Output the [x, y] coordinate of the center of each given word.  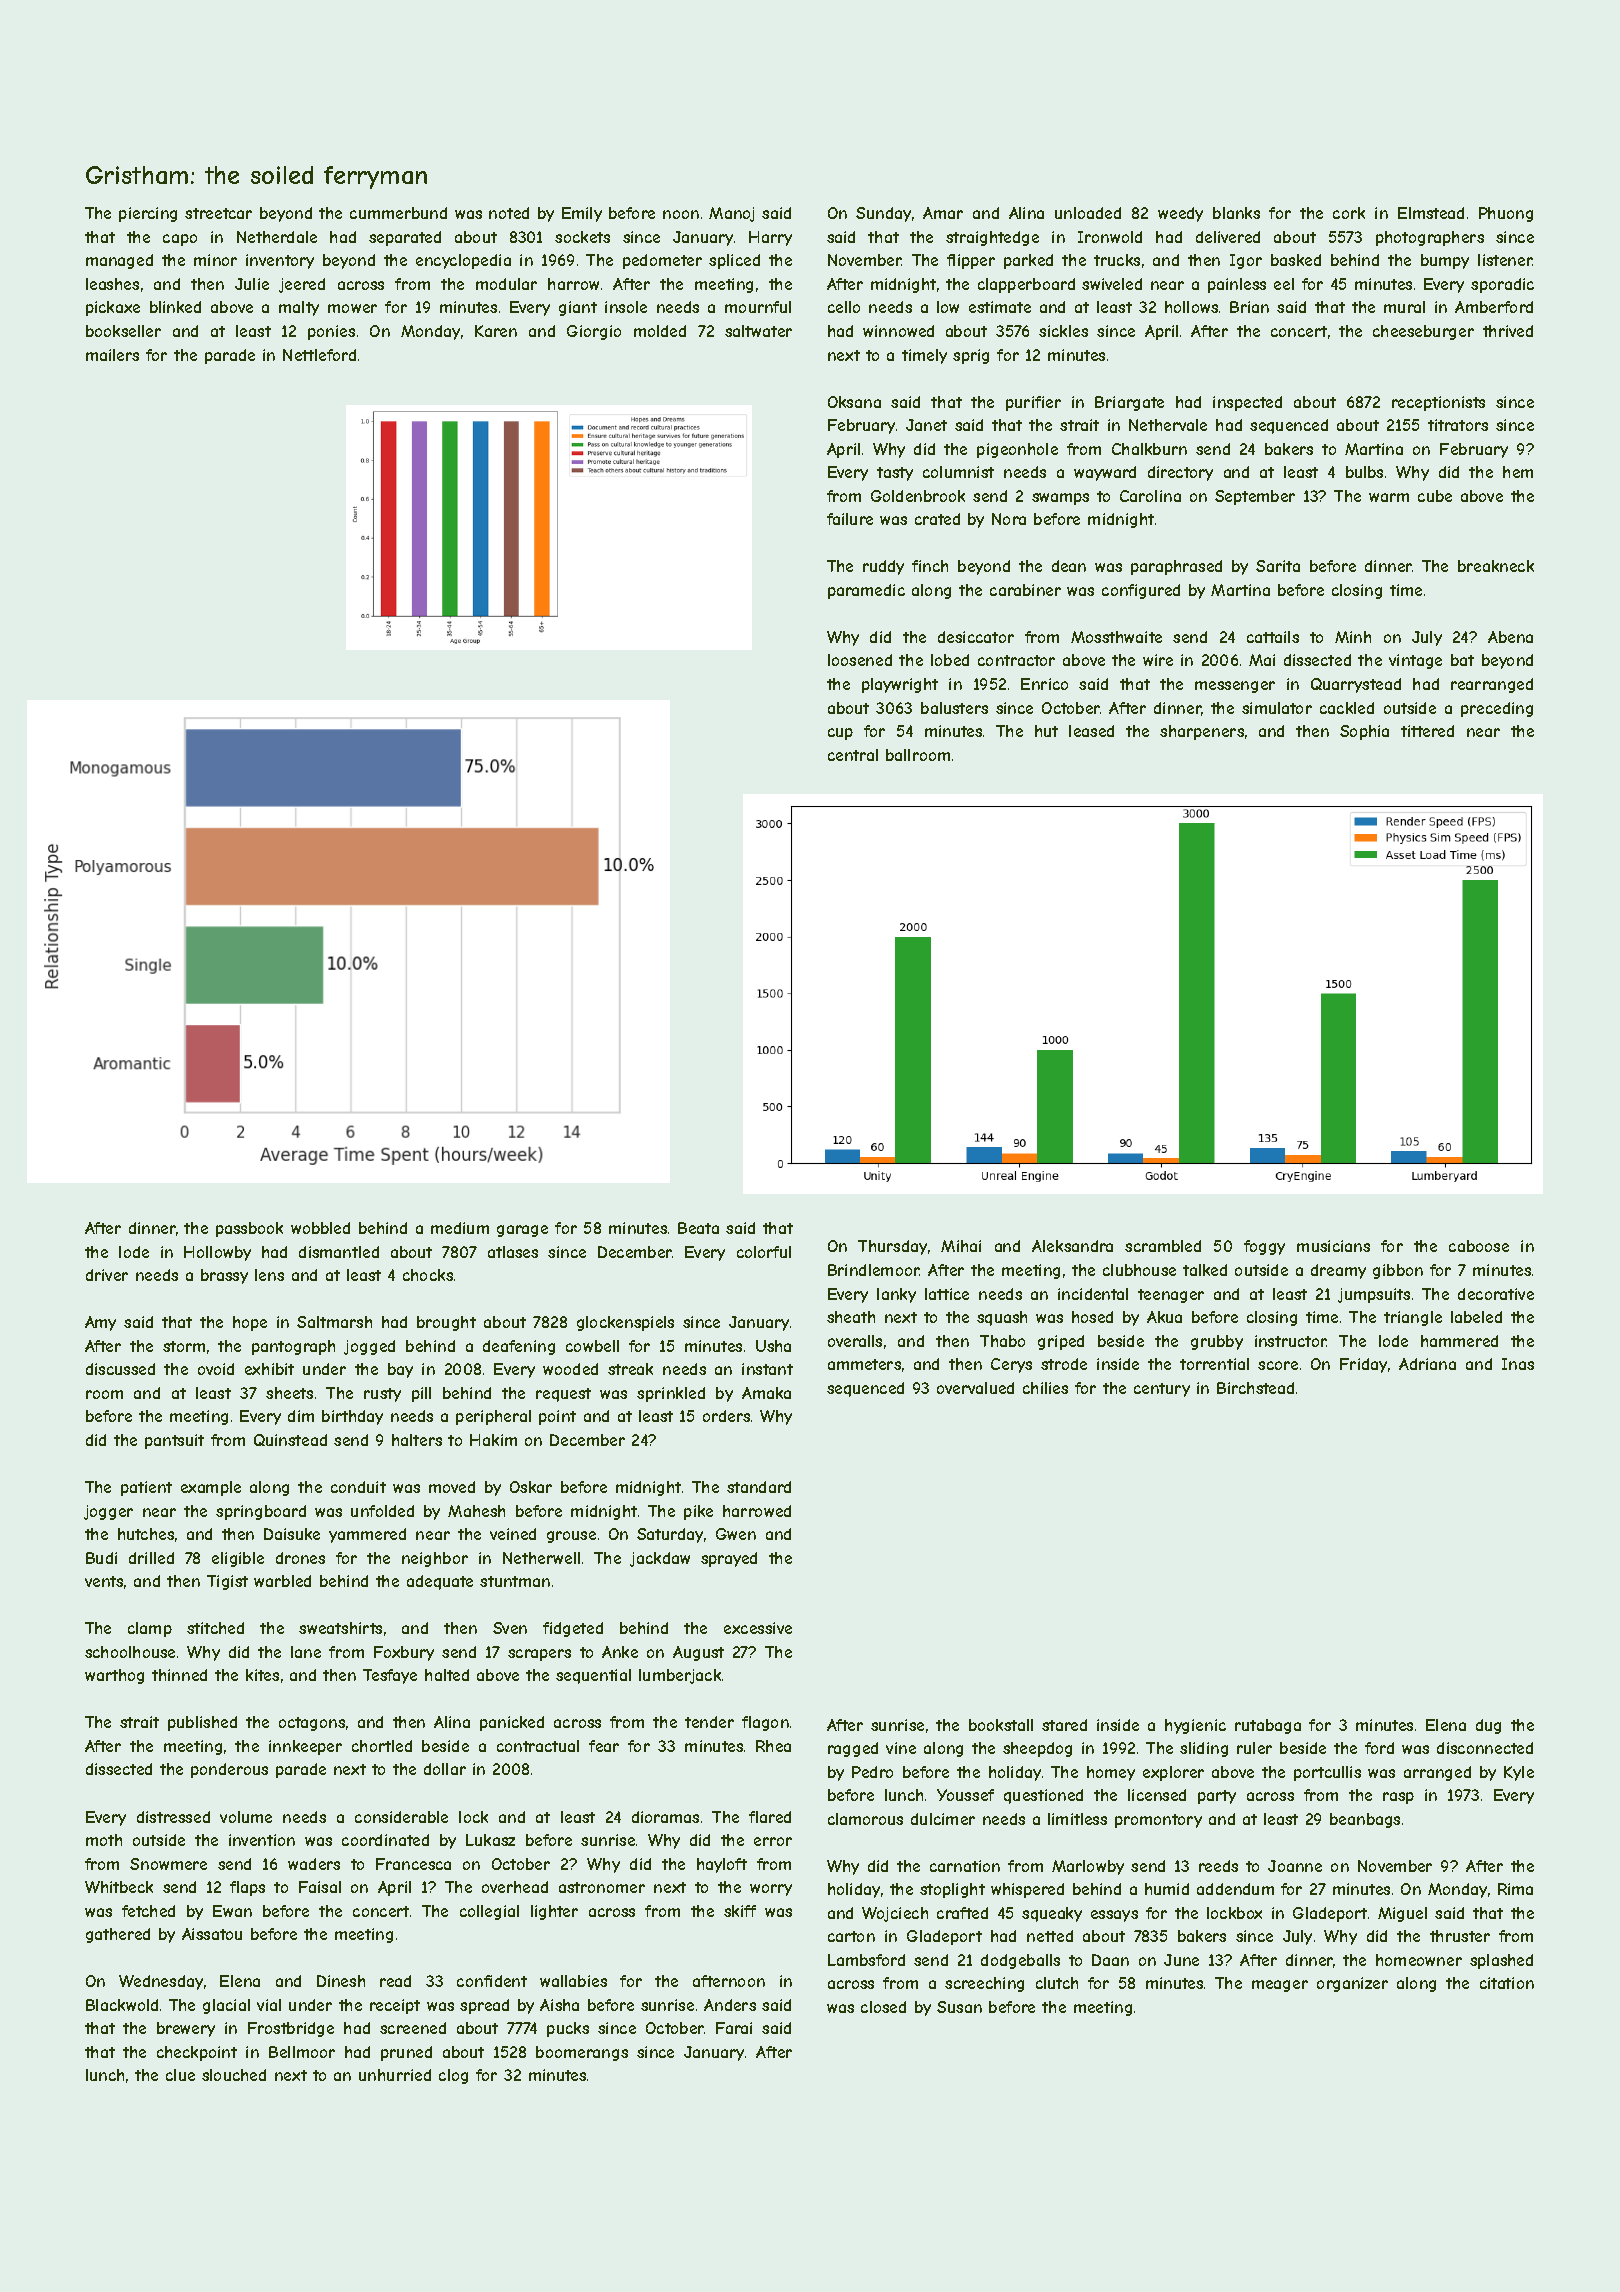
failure [850, 519]
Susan [959, 2007]
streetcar [218, 213]
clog [453, 2076]
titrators [1458, 425]
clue [180, 2075]
